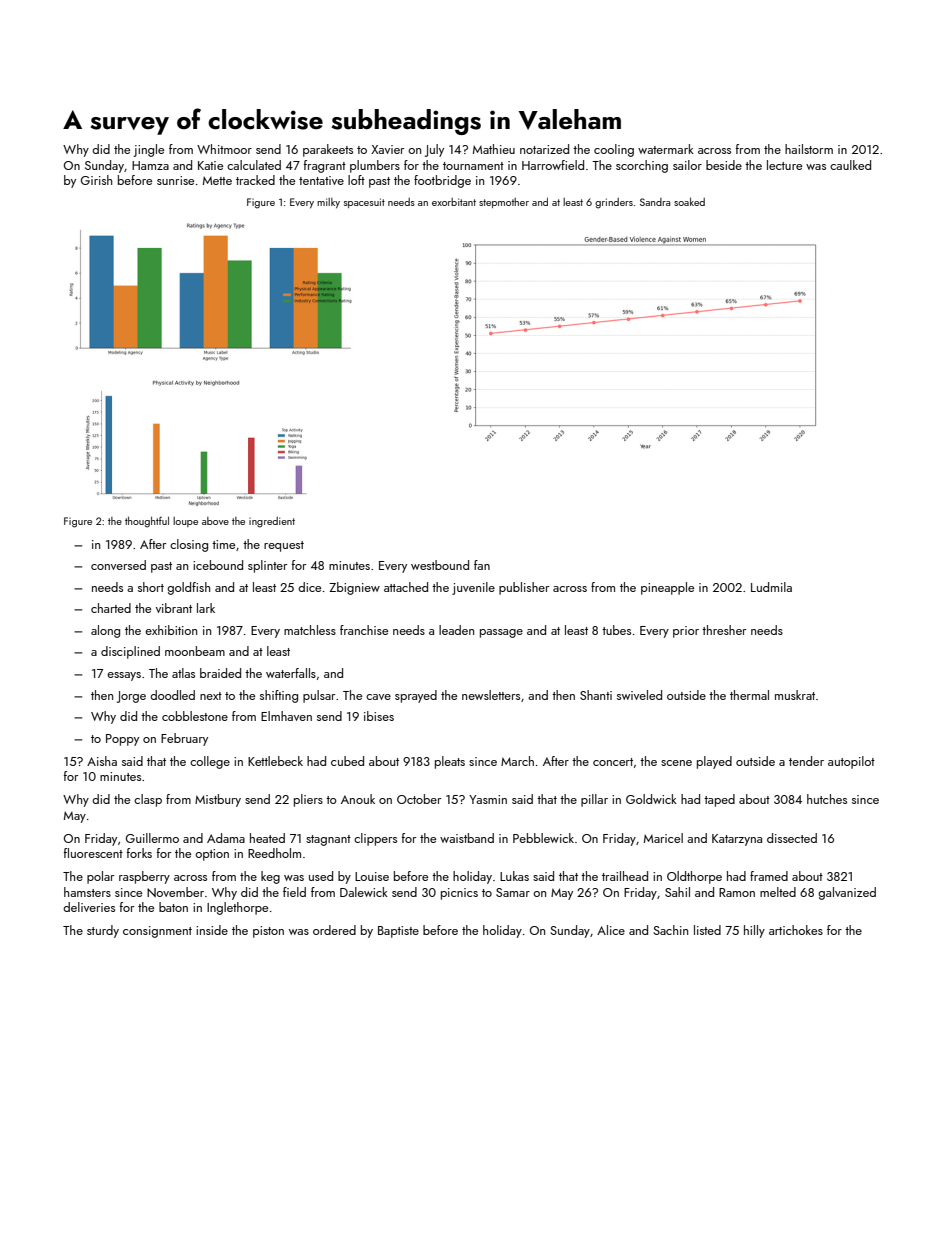 The width and height of the page is (952, 1233). I want to click on pliers, so click(308, 800).
